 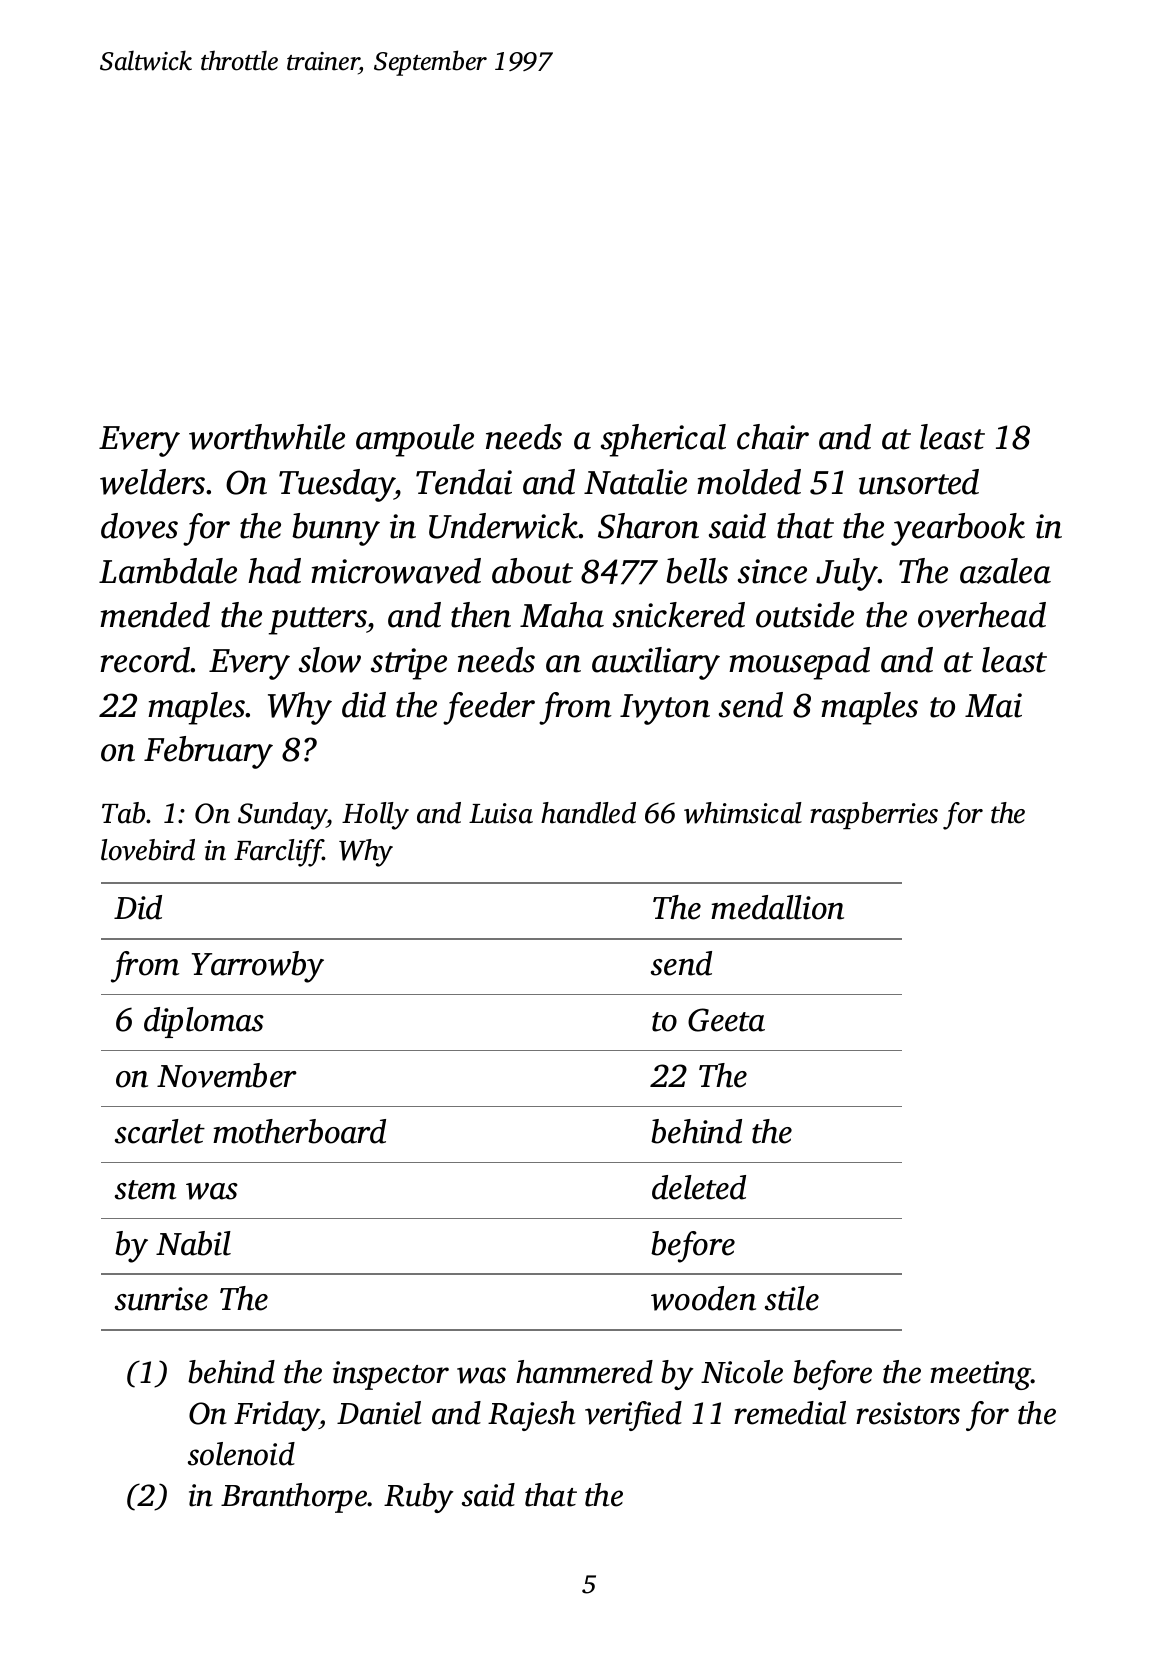 I want to click on Geeta, so click(x=726, y=1020).
